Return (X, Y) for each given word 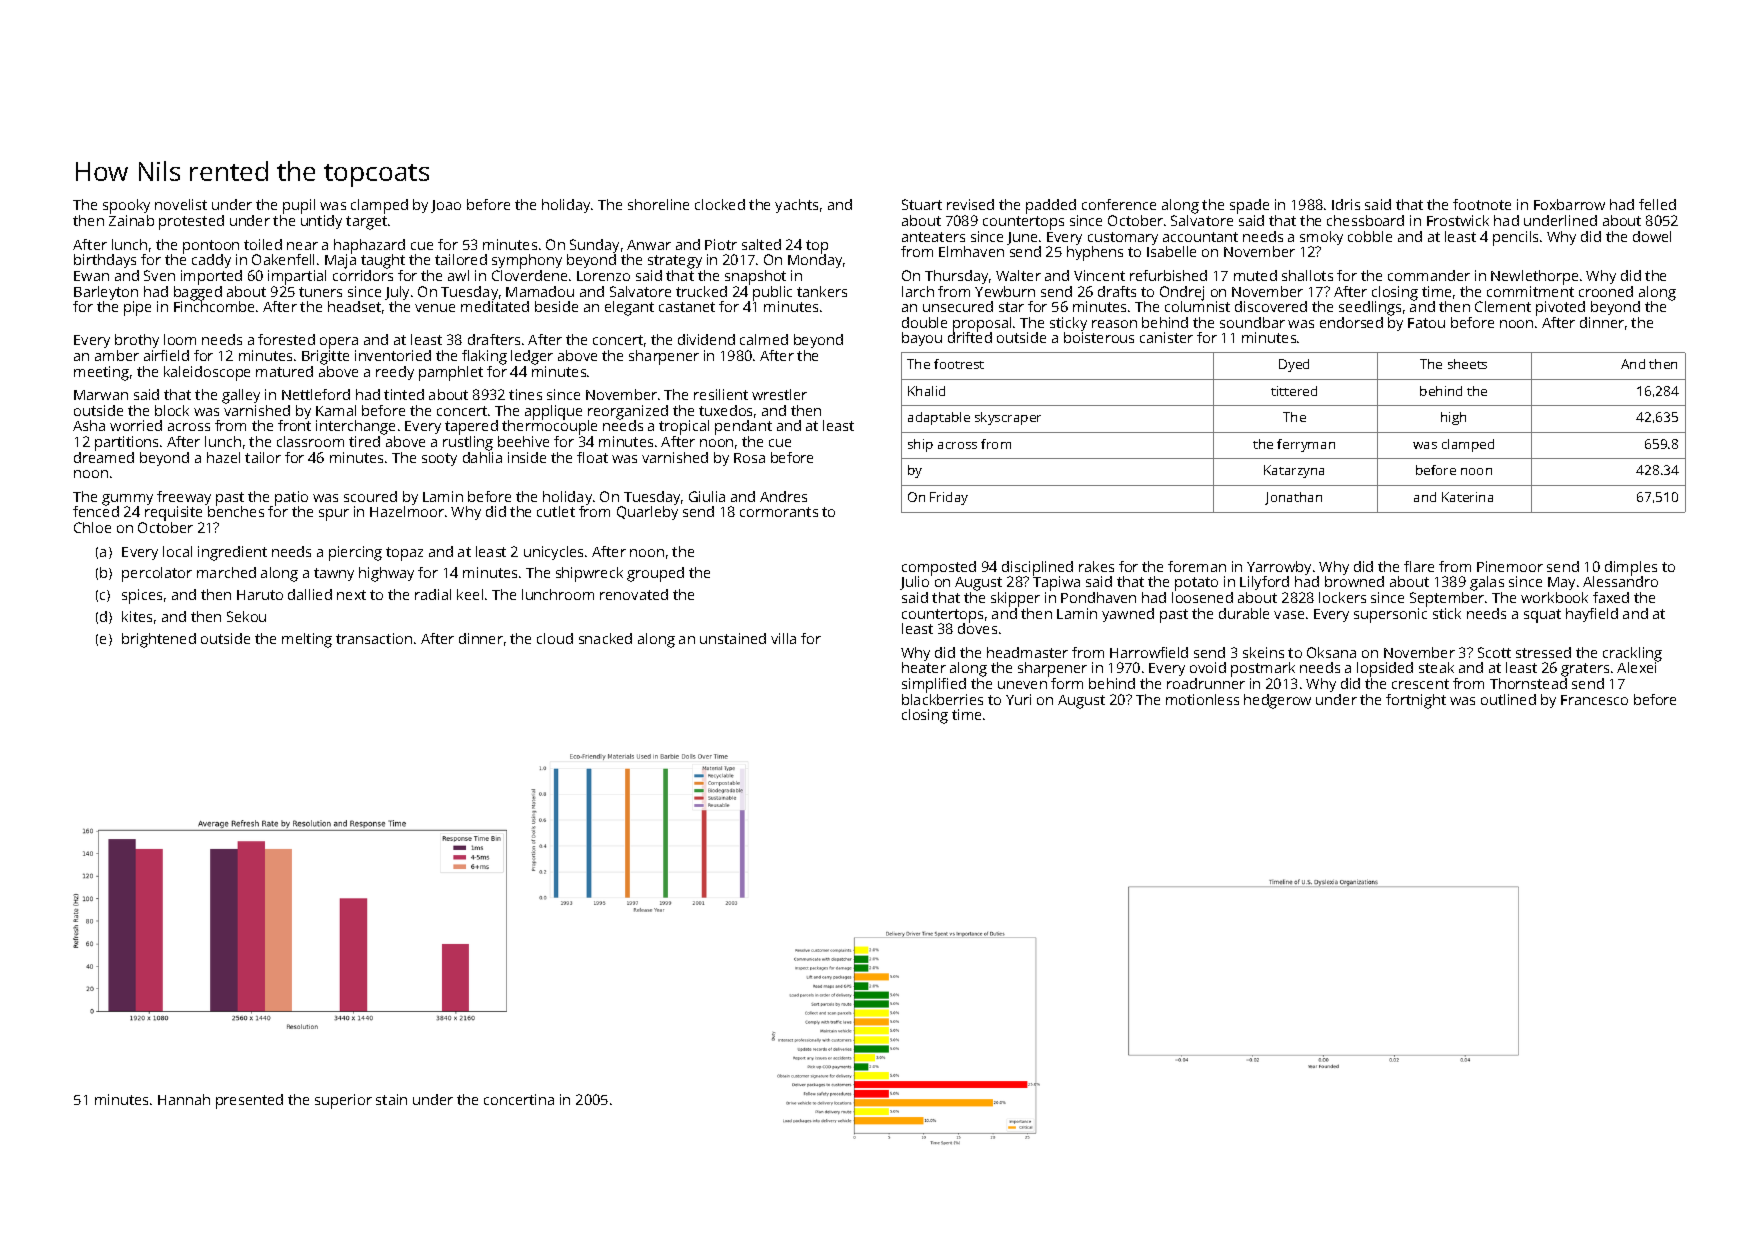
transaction (374, 638)
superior (343, 1101)
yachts (796, 206)
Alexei (1636, 667)
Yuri (1018, 699)
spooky (126, 206)
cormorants (779, 512)
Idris (1346, 204)
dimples (1631, 568)
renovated (634, 594)
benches (236, 511)
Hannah (184, 1099)
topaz (404, 554)
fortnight (1416, 701)
